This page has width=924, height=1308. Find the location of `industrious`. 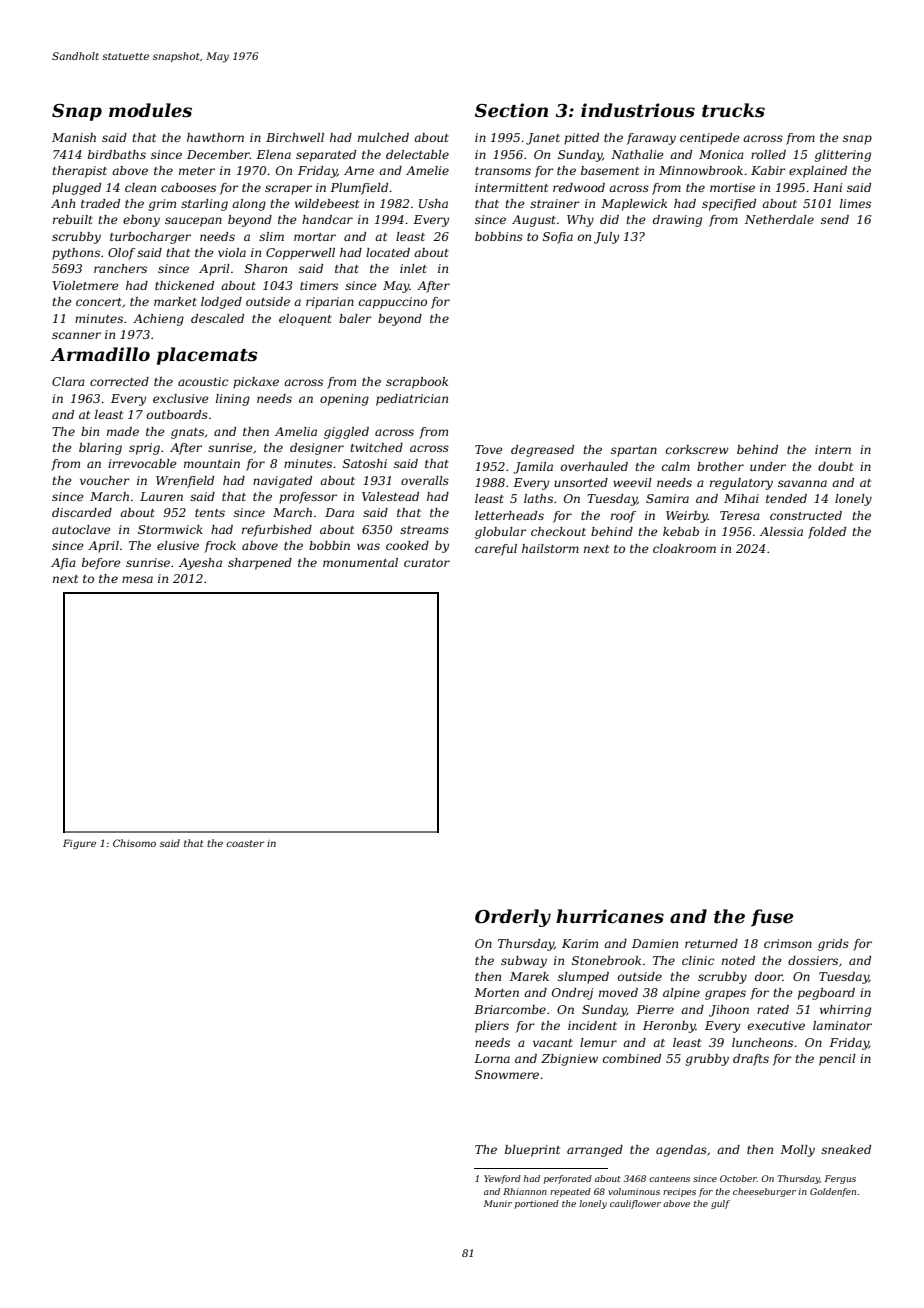

industrious is located at coordinates (638, 110).
